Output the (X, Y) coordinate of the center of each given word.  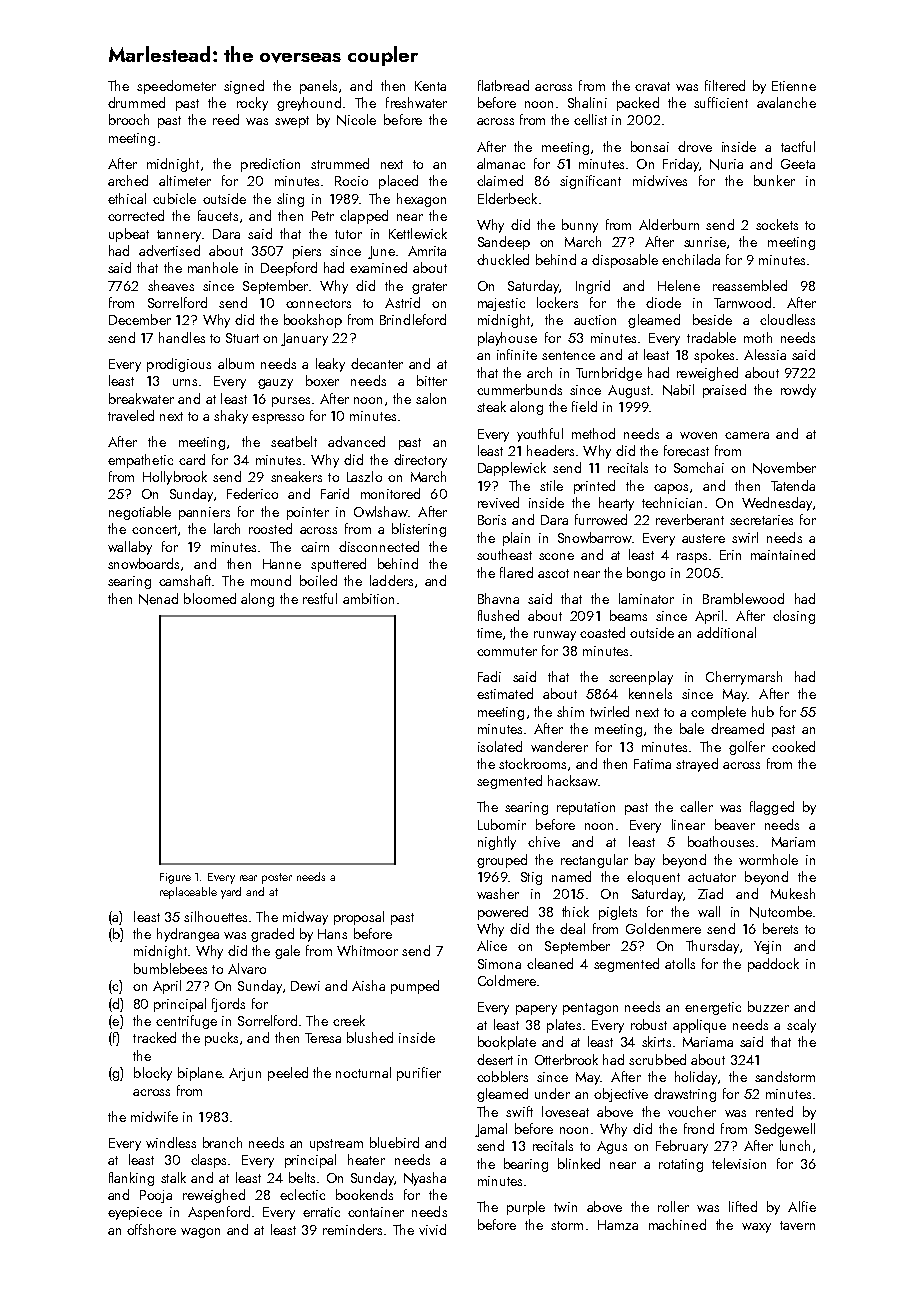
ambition (368, 598)
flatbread (503, 85)
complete (718, 713)
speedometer (176, 87)
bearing (526, 1165)
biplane (200, 1074)
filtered (725, 85)
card (192, 459)
